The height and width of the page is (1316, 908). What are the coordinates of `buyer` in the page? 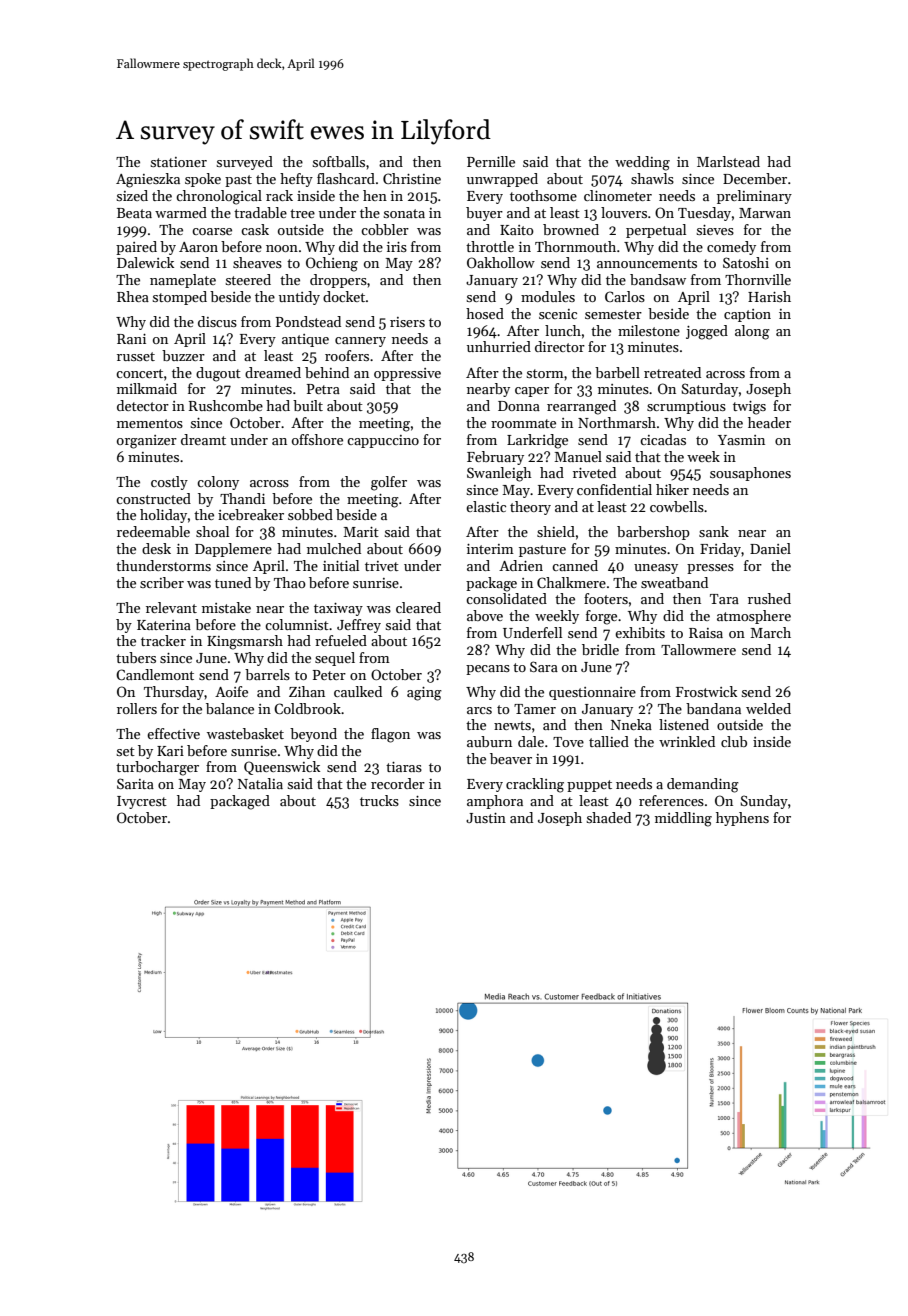 It's located at (484, 214).
